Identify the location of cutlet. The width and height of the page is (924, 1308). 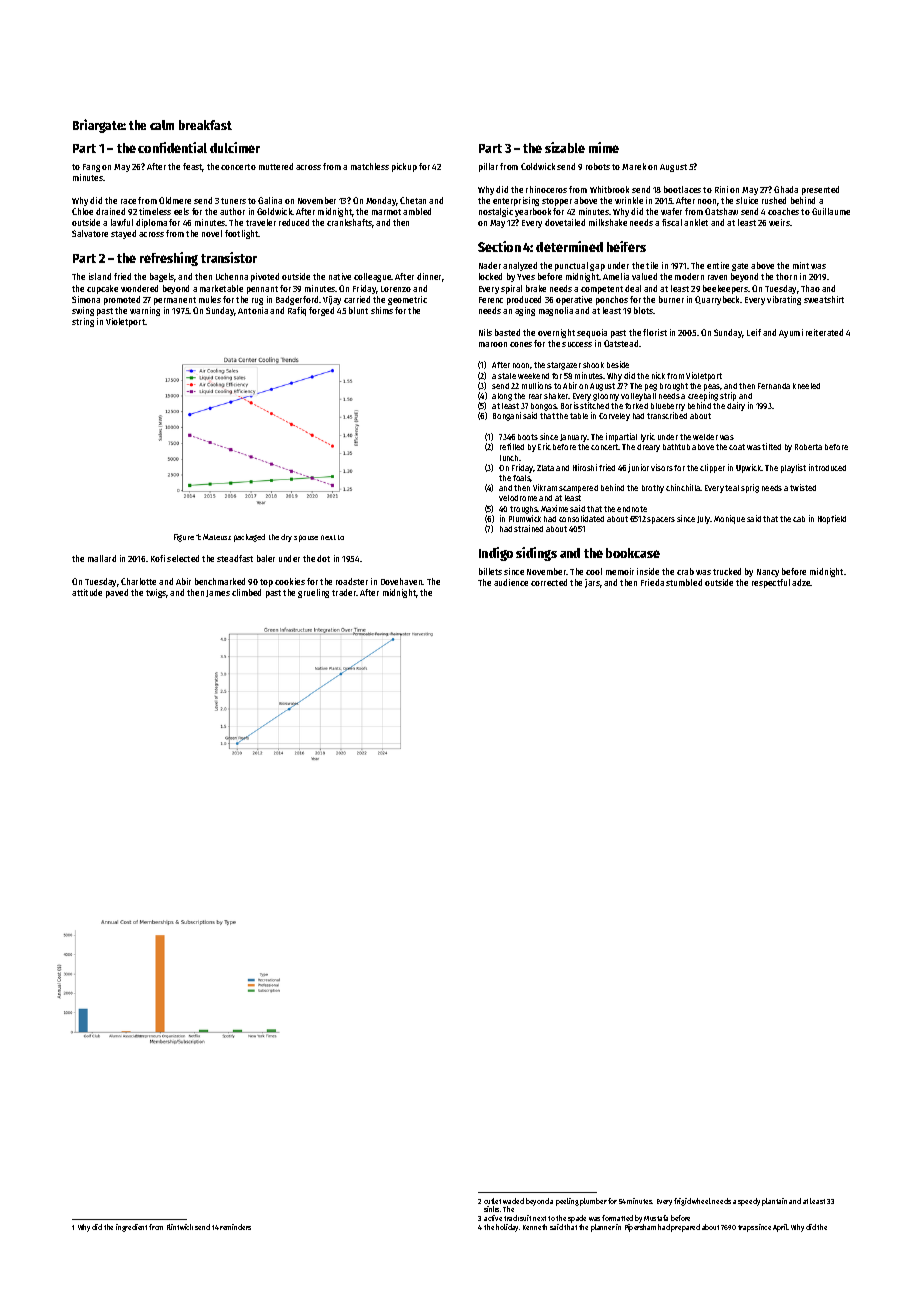
(492, 1201).
